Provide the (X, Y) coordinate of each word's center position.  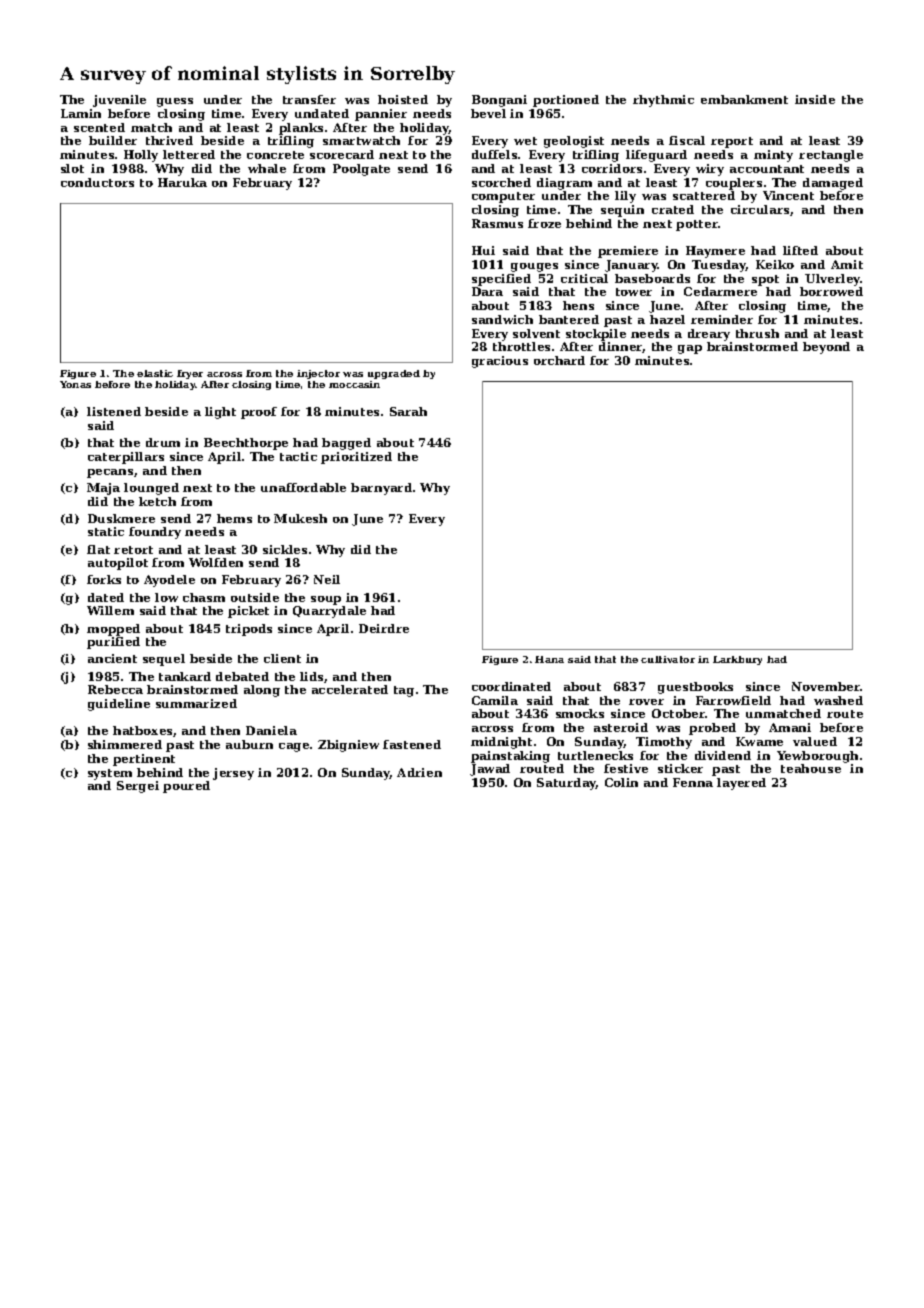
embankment (744, 99)
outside (255, 597)
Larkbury (737, 660)
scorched (501, 182)
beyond (826, 348)
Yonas (75, 384)
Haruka (182, 182)
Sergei (138, 787)
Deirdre (384, 628)
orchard (559, 360)
